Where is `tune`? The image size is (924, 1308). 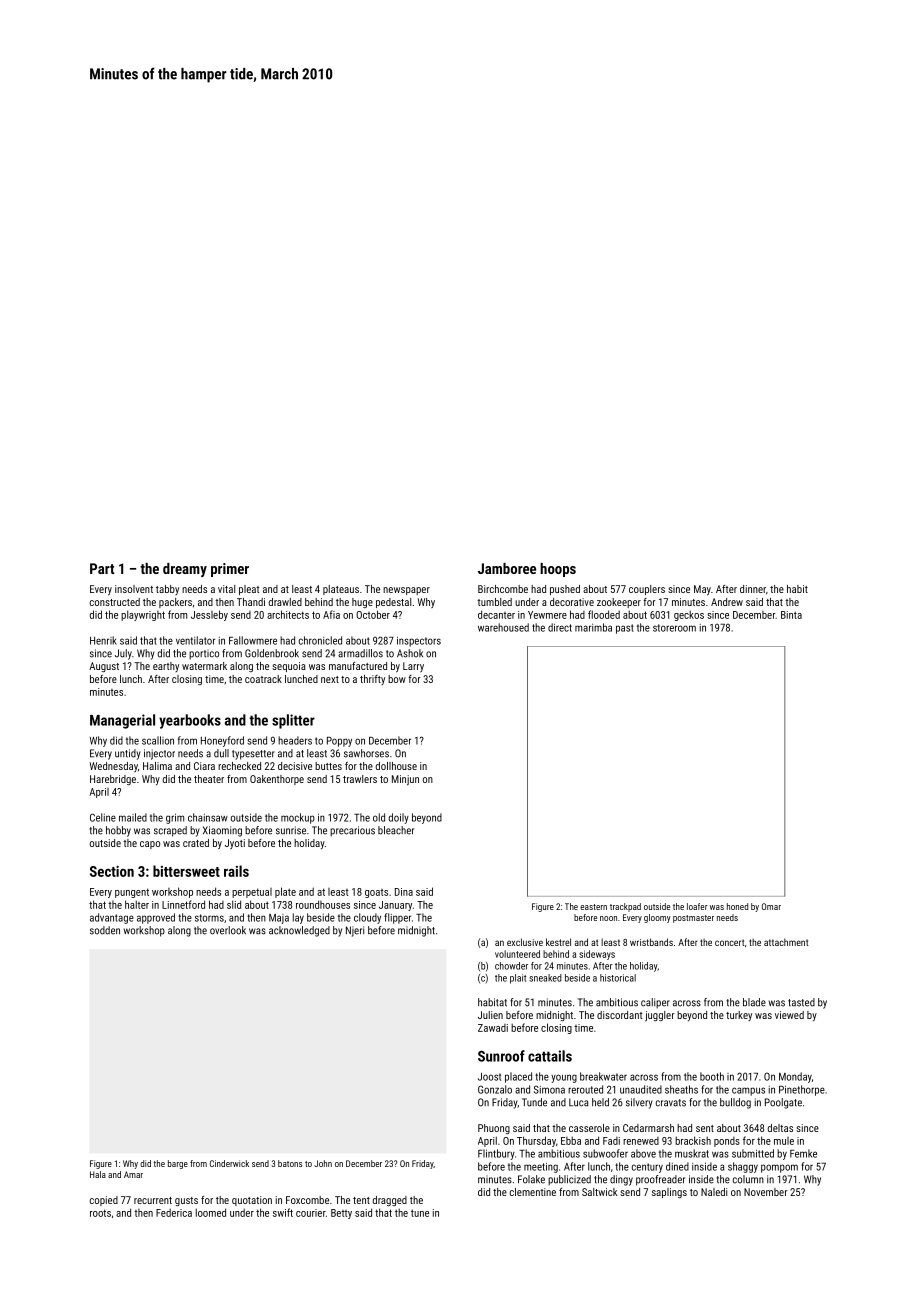
tune is located at coordinates (420, 1213).
